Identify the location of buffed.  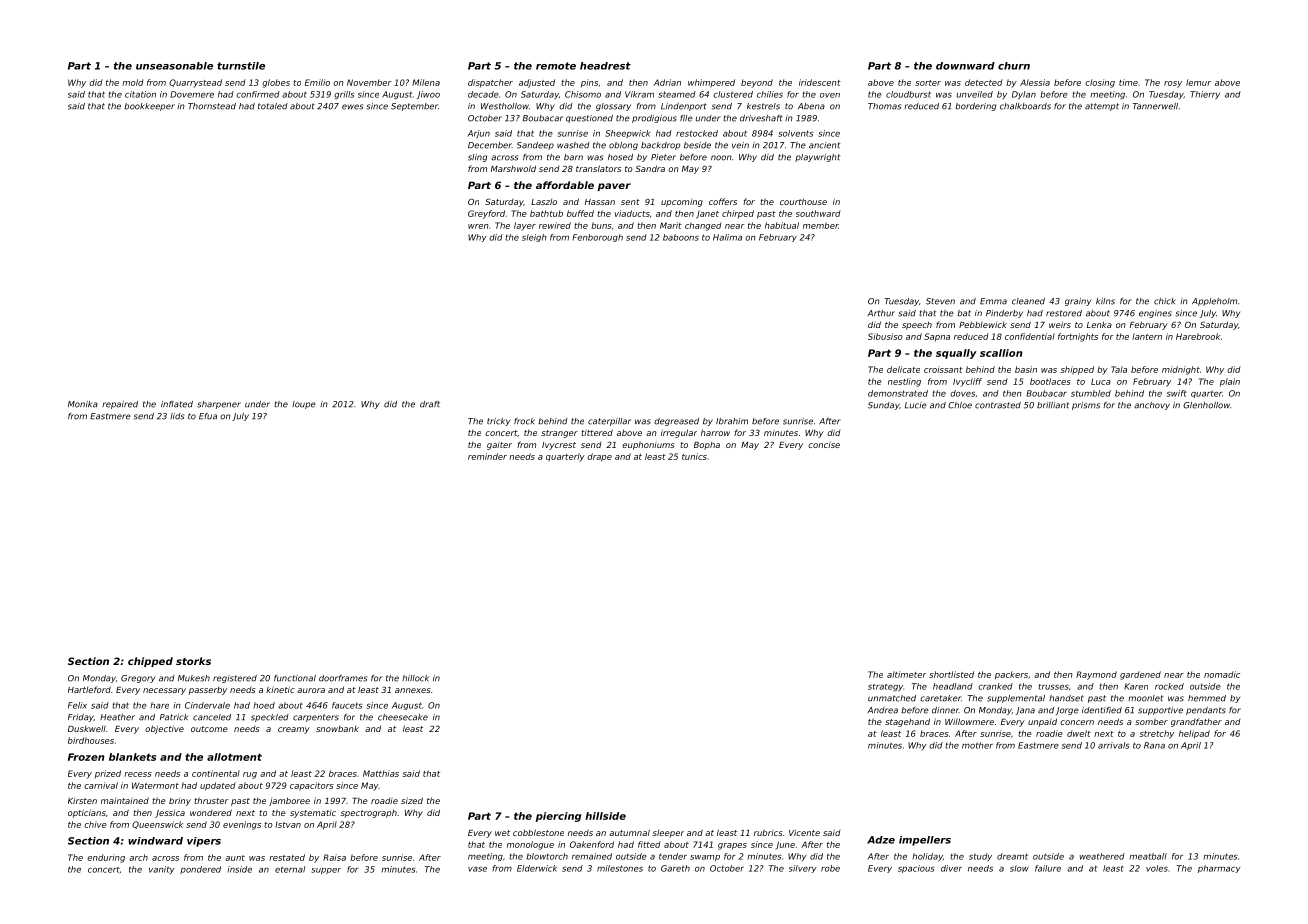
(580, 213).
